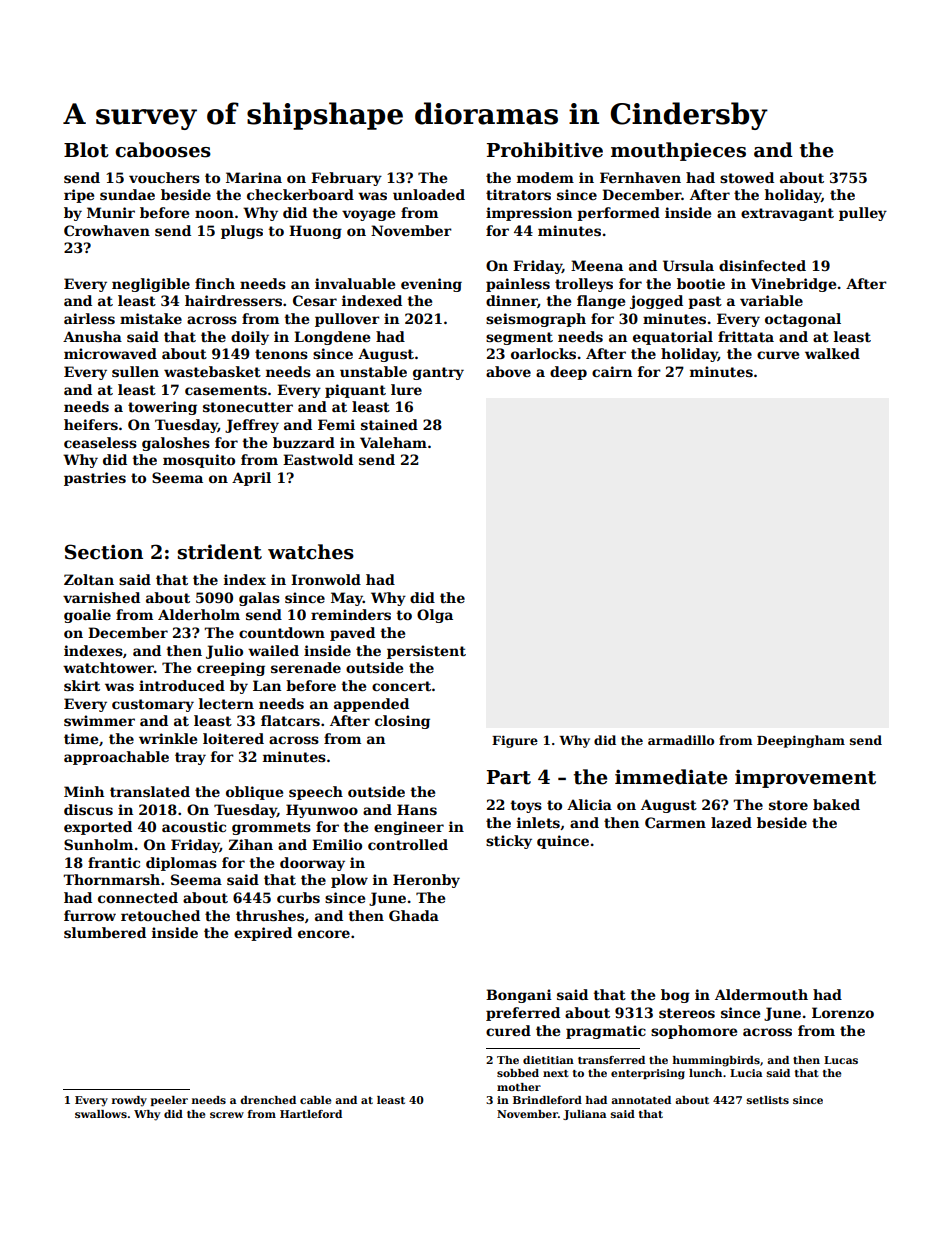  Describe the element at coordinates (224, 652) in the page. I see `Julio` at that location.
